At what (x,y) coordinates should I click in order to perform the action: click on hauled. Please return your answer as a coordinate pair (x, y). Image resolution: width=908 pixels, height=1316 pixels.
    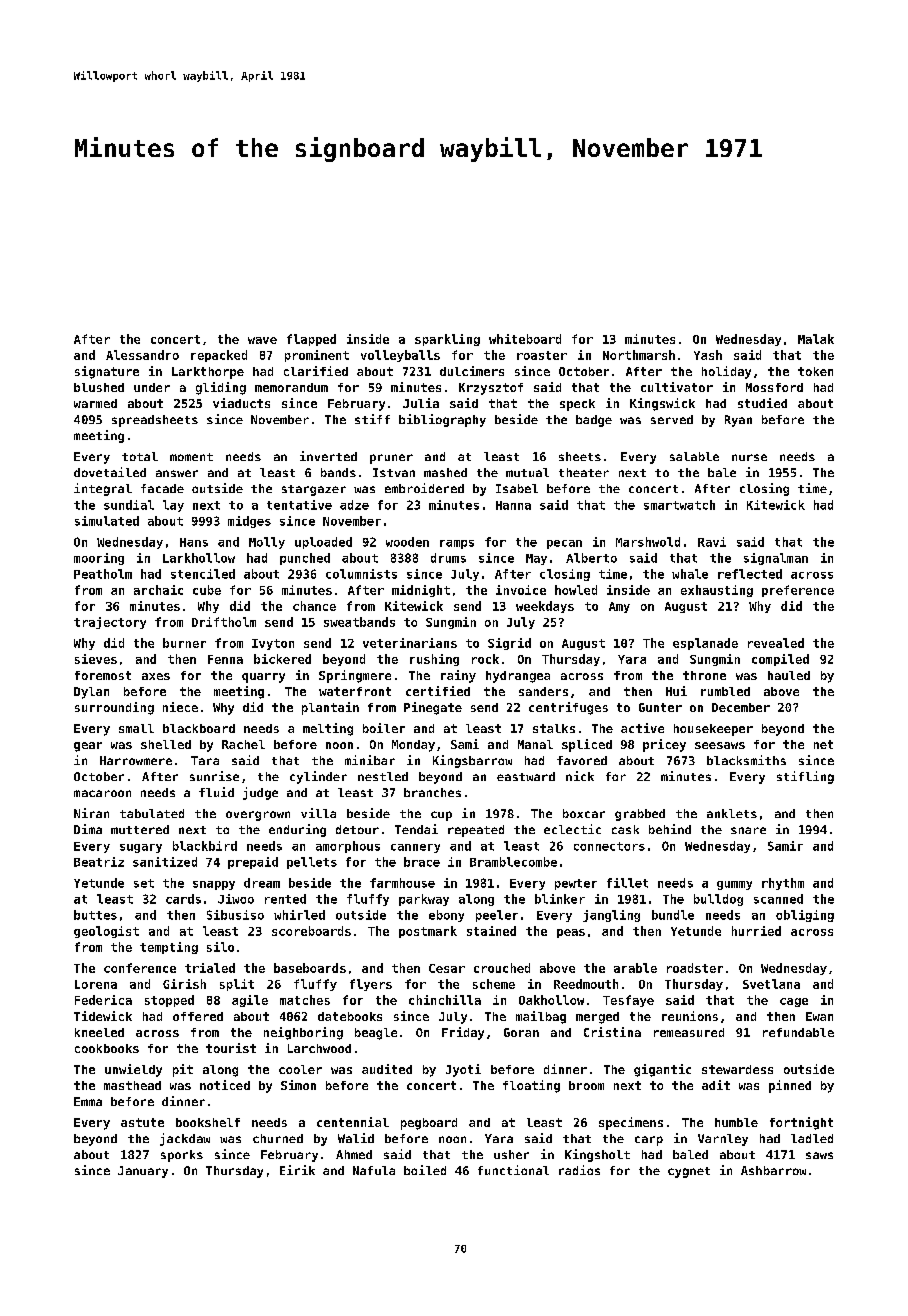
    Looking at the image, I should click on (789, 675).
